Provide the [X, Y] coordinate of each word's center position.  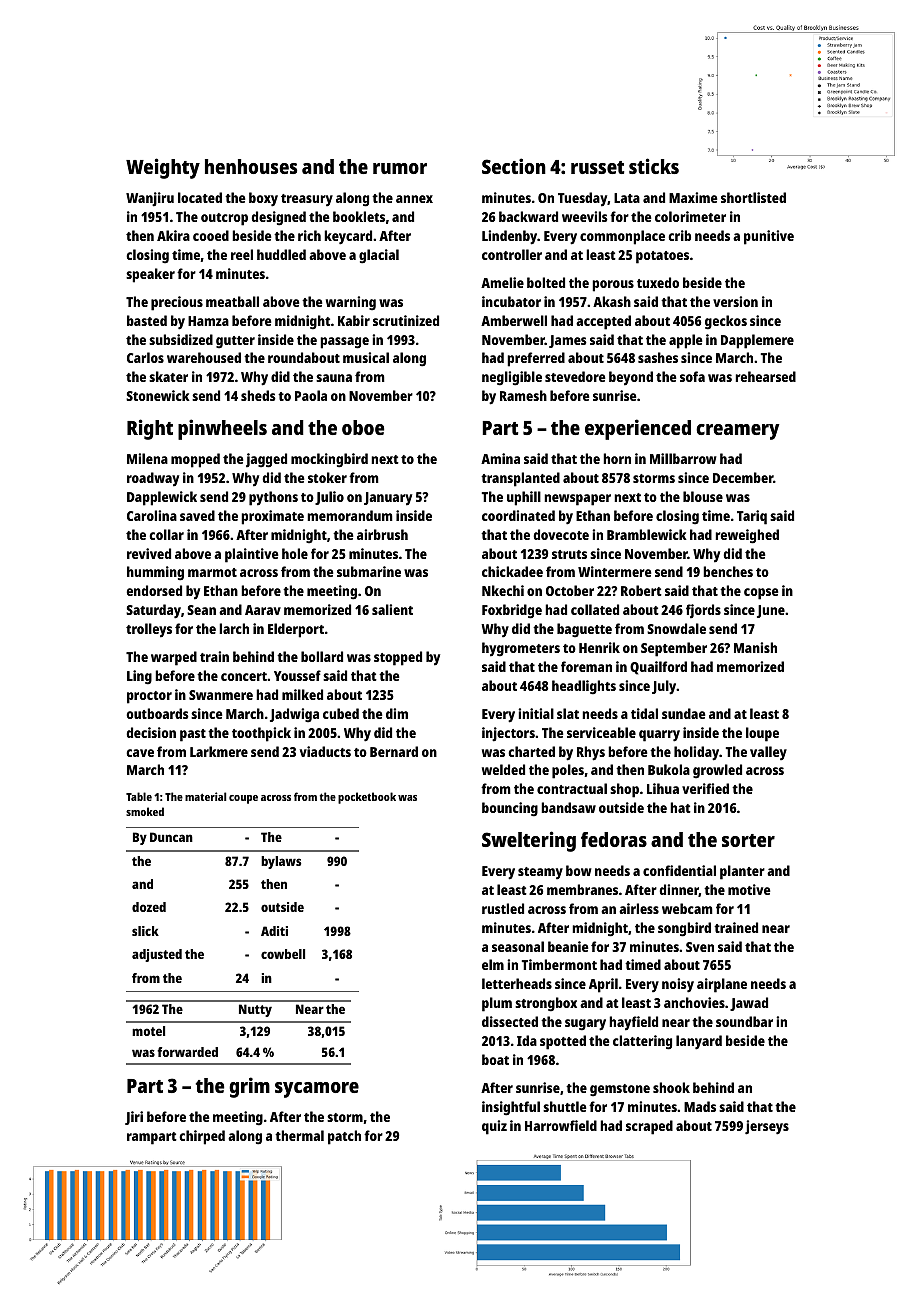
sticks [654, 166]
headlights [584, 687]
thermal [299, 1135]
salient [392, 609]
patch [344, 1137]
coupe [243, 799]
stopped [398, 658]
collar [166, 534]
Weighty [163, 168]
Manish [755, 647]
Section [514, 166]
